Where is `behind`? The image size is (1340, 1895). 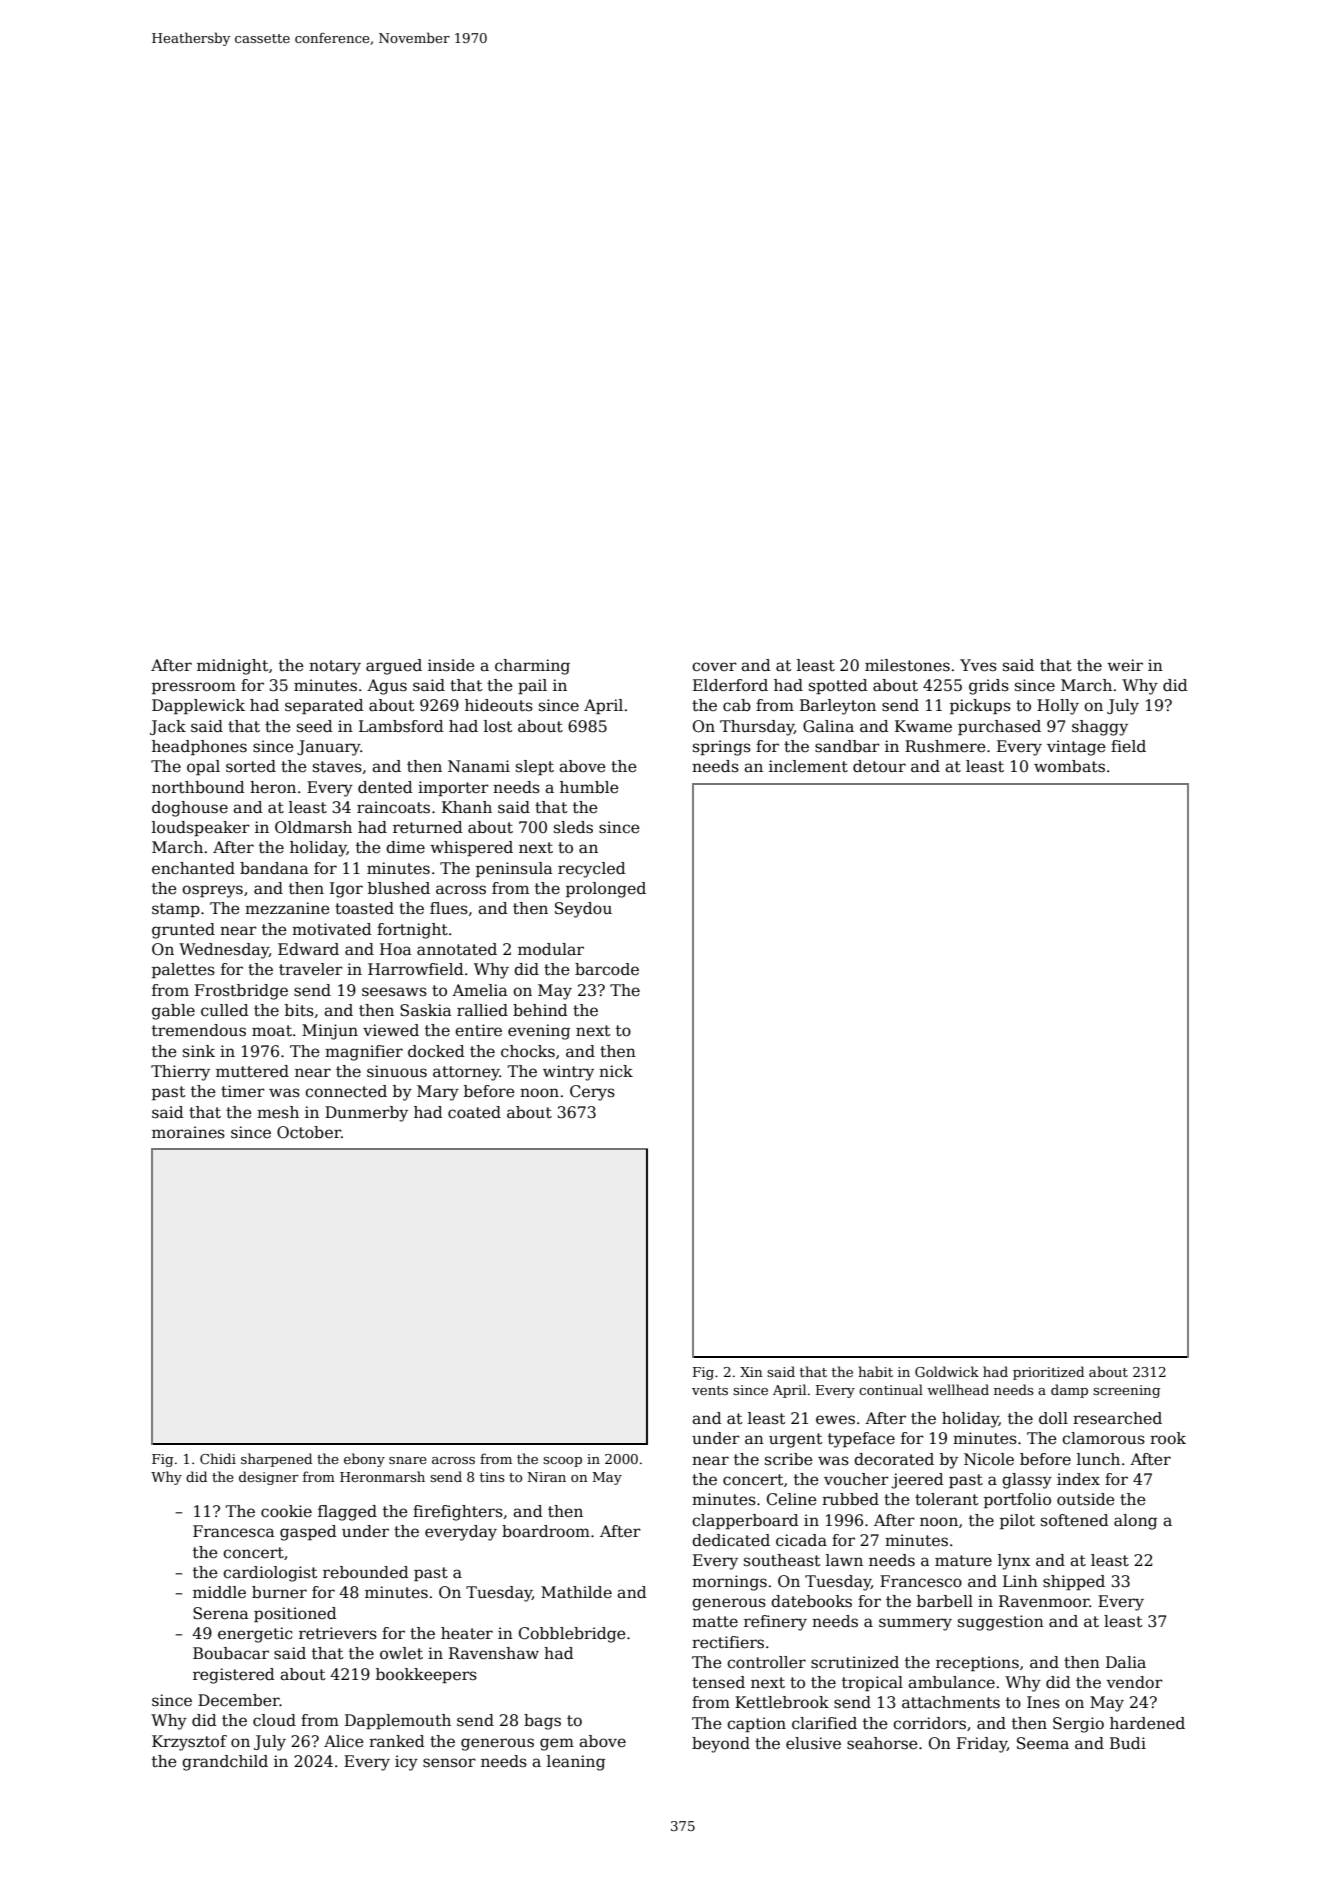
behind is located at coordinates (540, 1010).
